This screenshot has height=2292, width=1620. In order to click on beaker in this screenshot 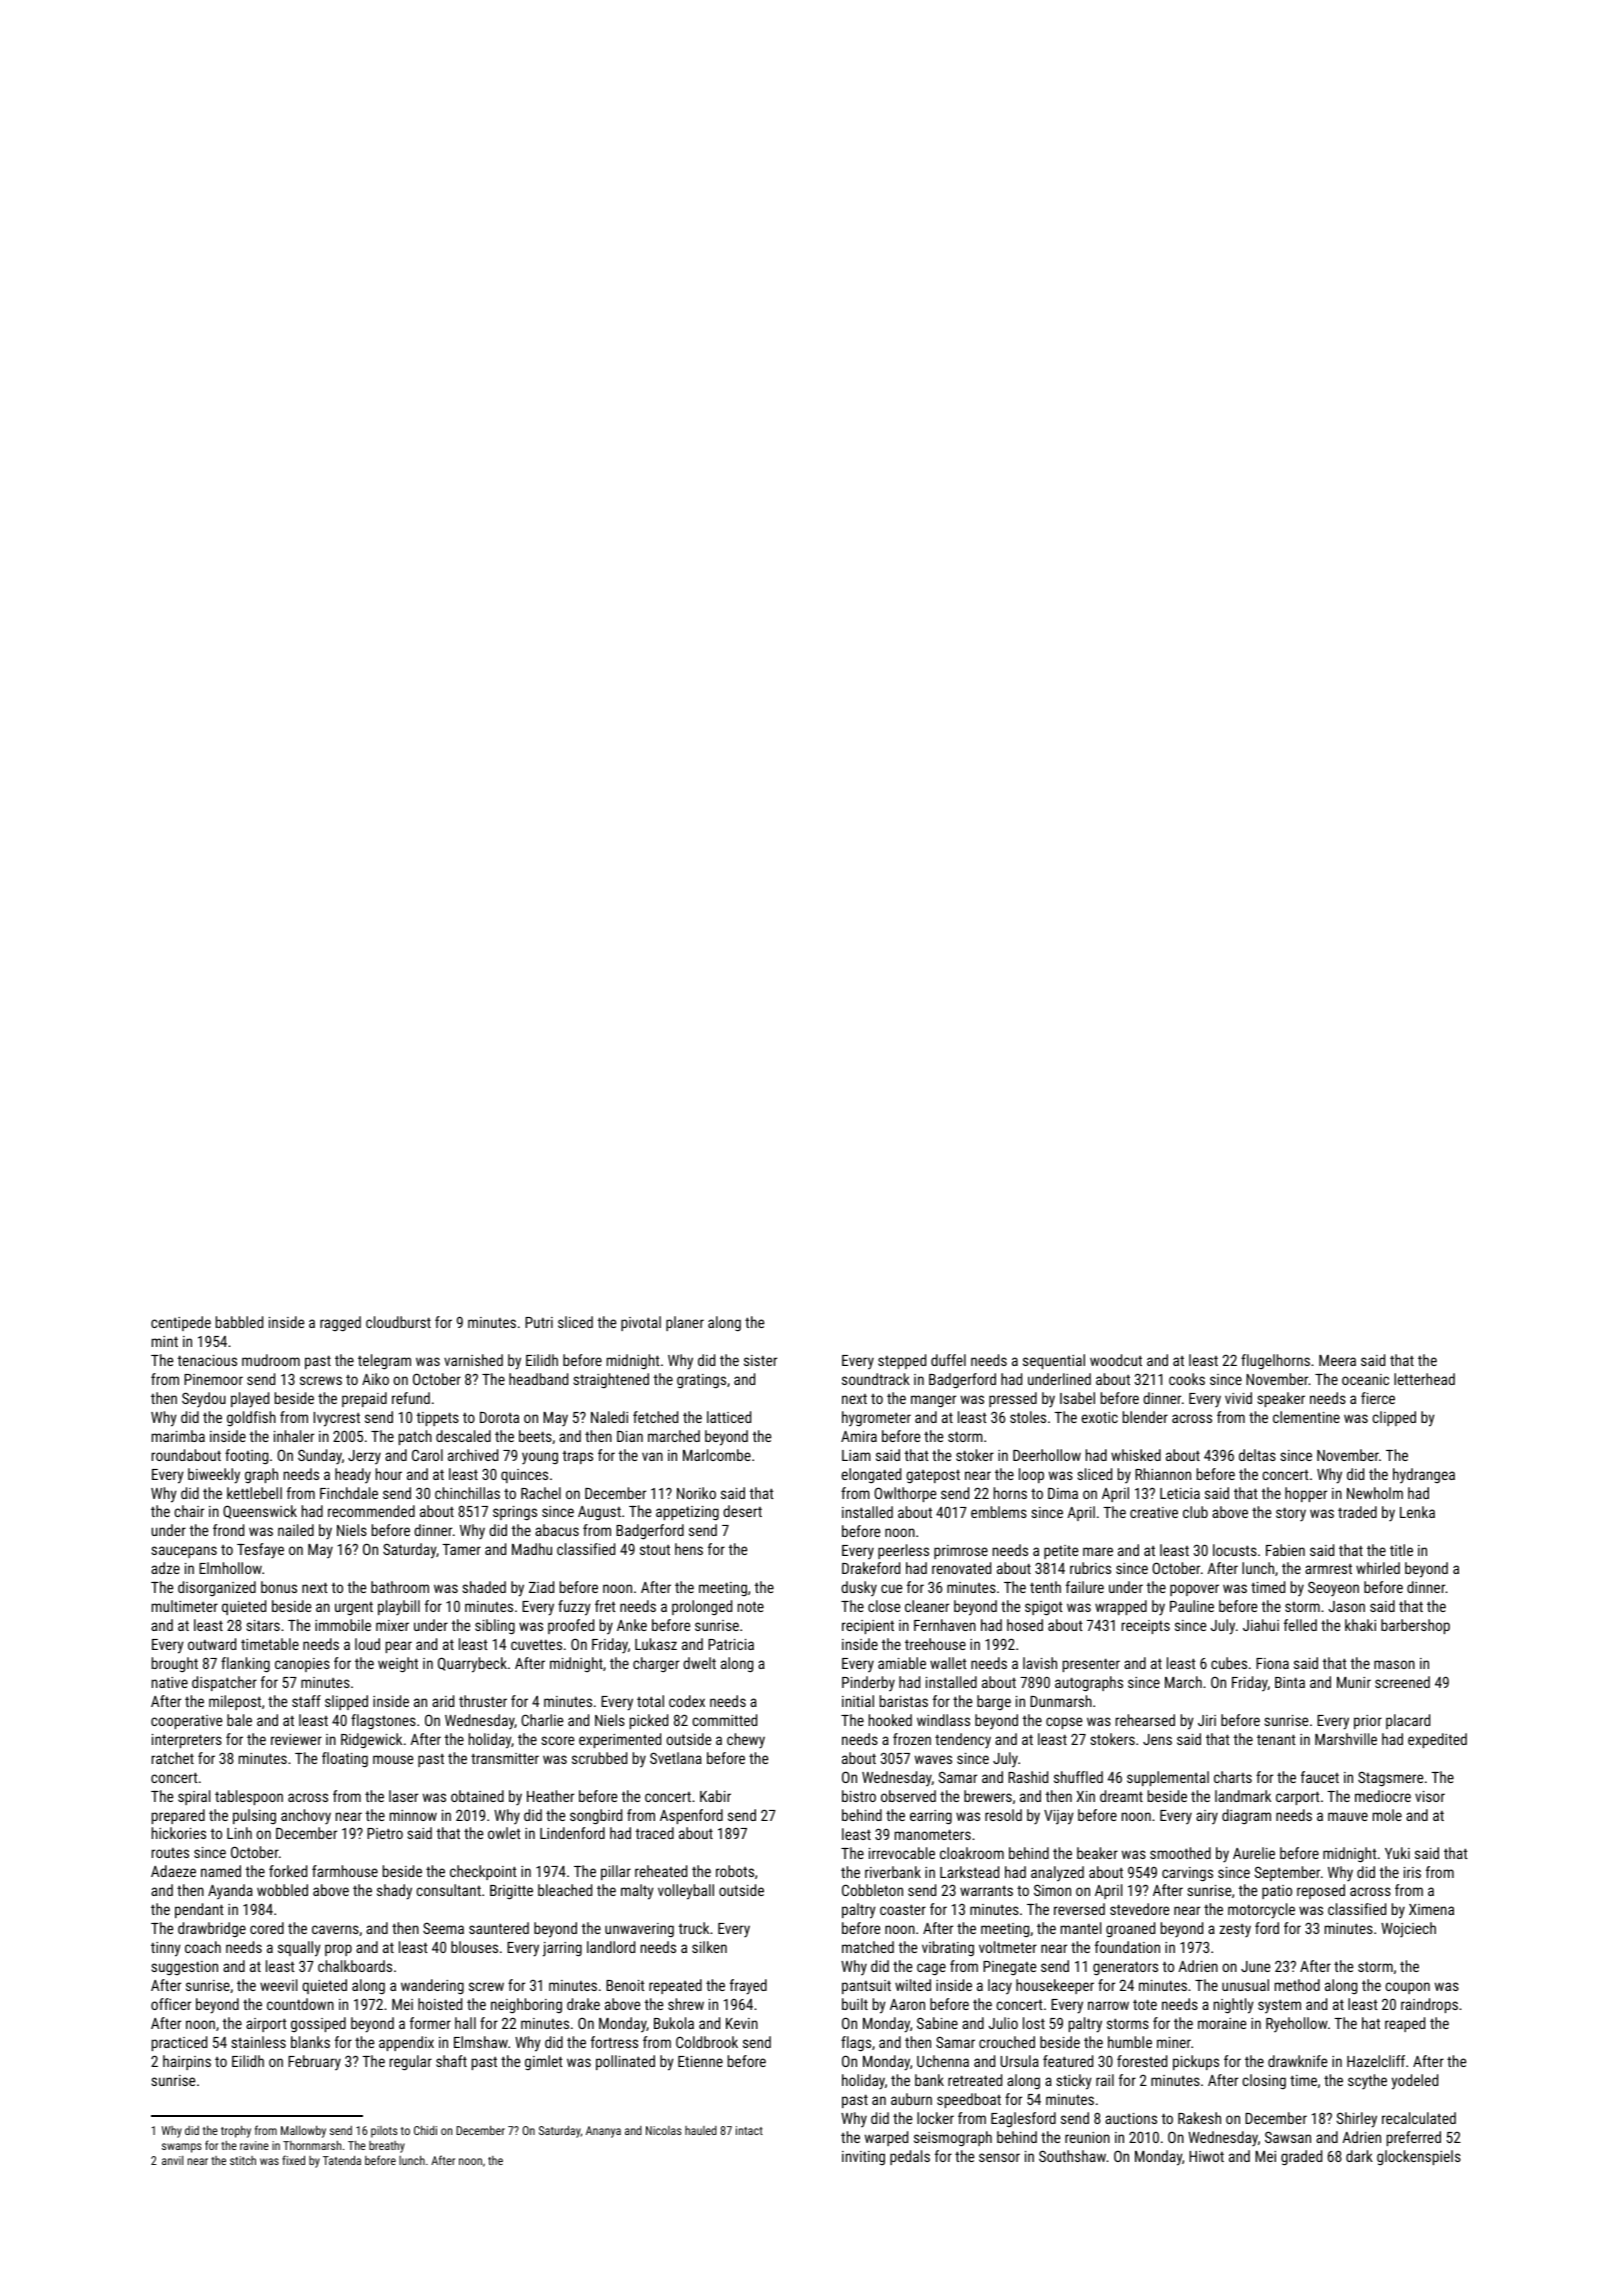, I will do `click(1097, 1853)`.
